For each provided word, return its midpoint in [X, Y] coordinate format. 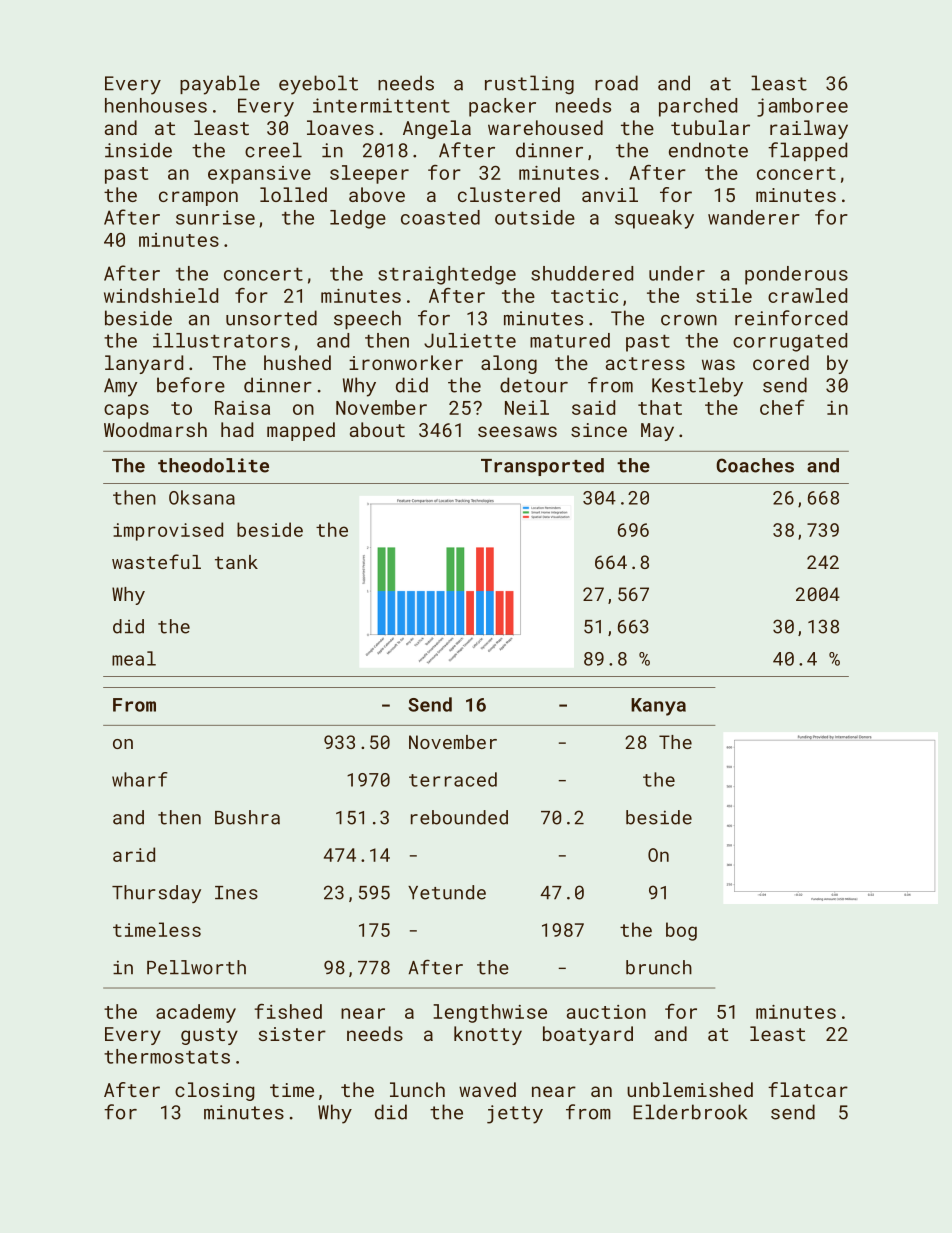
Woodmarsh [155, 429]
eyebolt [318, 85]
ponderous [796, 275]
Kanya [658, 707]
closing [214, 1091]
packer [502, 107]
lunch [417, 1089]
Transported [542, 467]
